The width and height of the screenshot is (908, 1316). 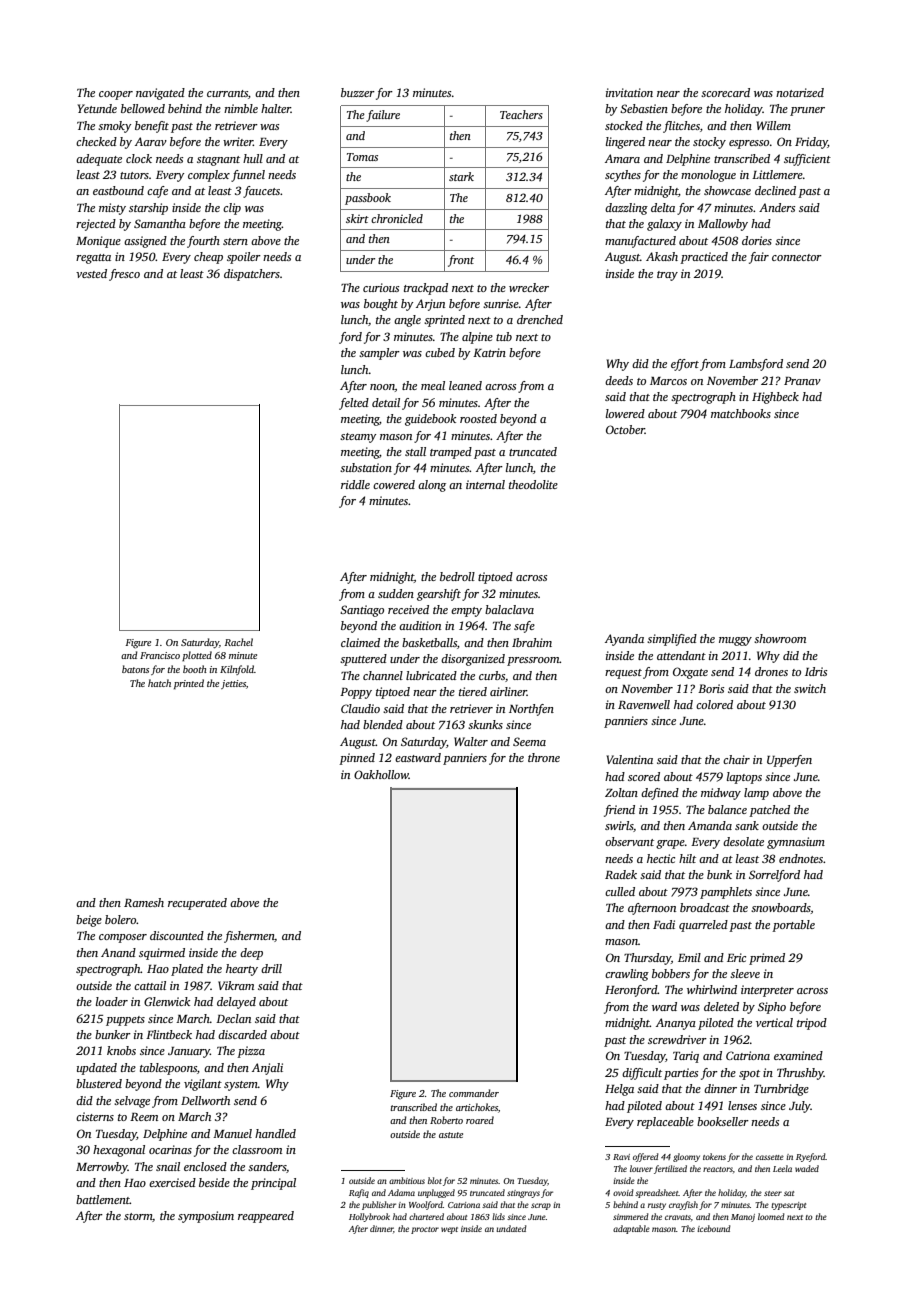 What do you see at coordinates (521, 114) in the screenshot?
I see `Teachers` at bounding box center [521, 114].
